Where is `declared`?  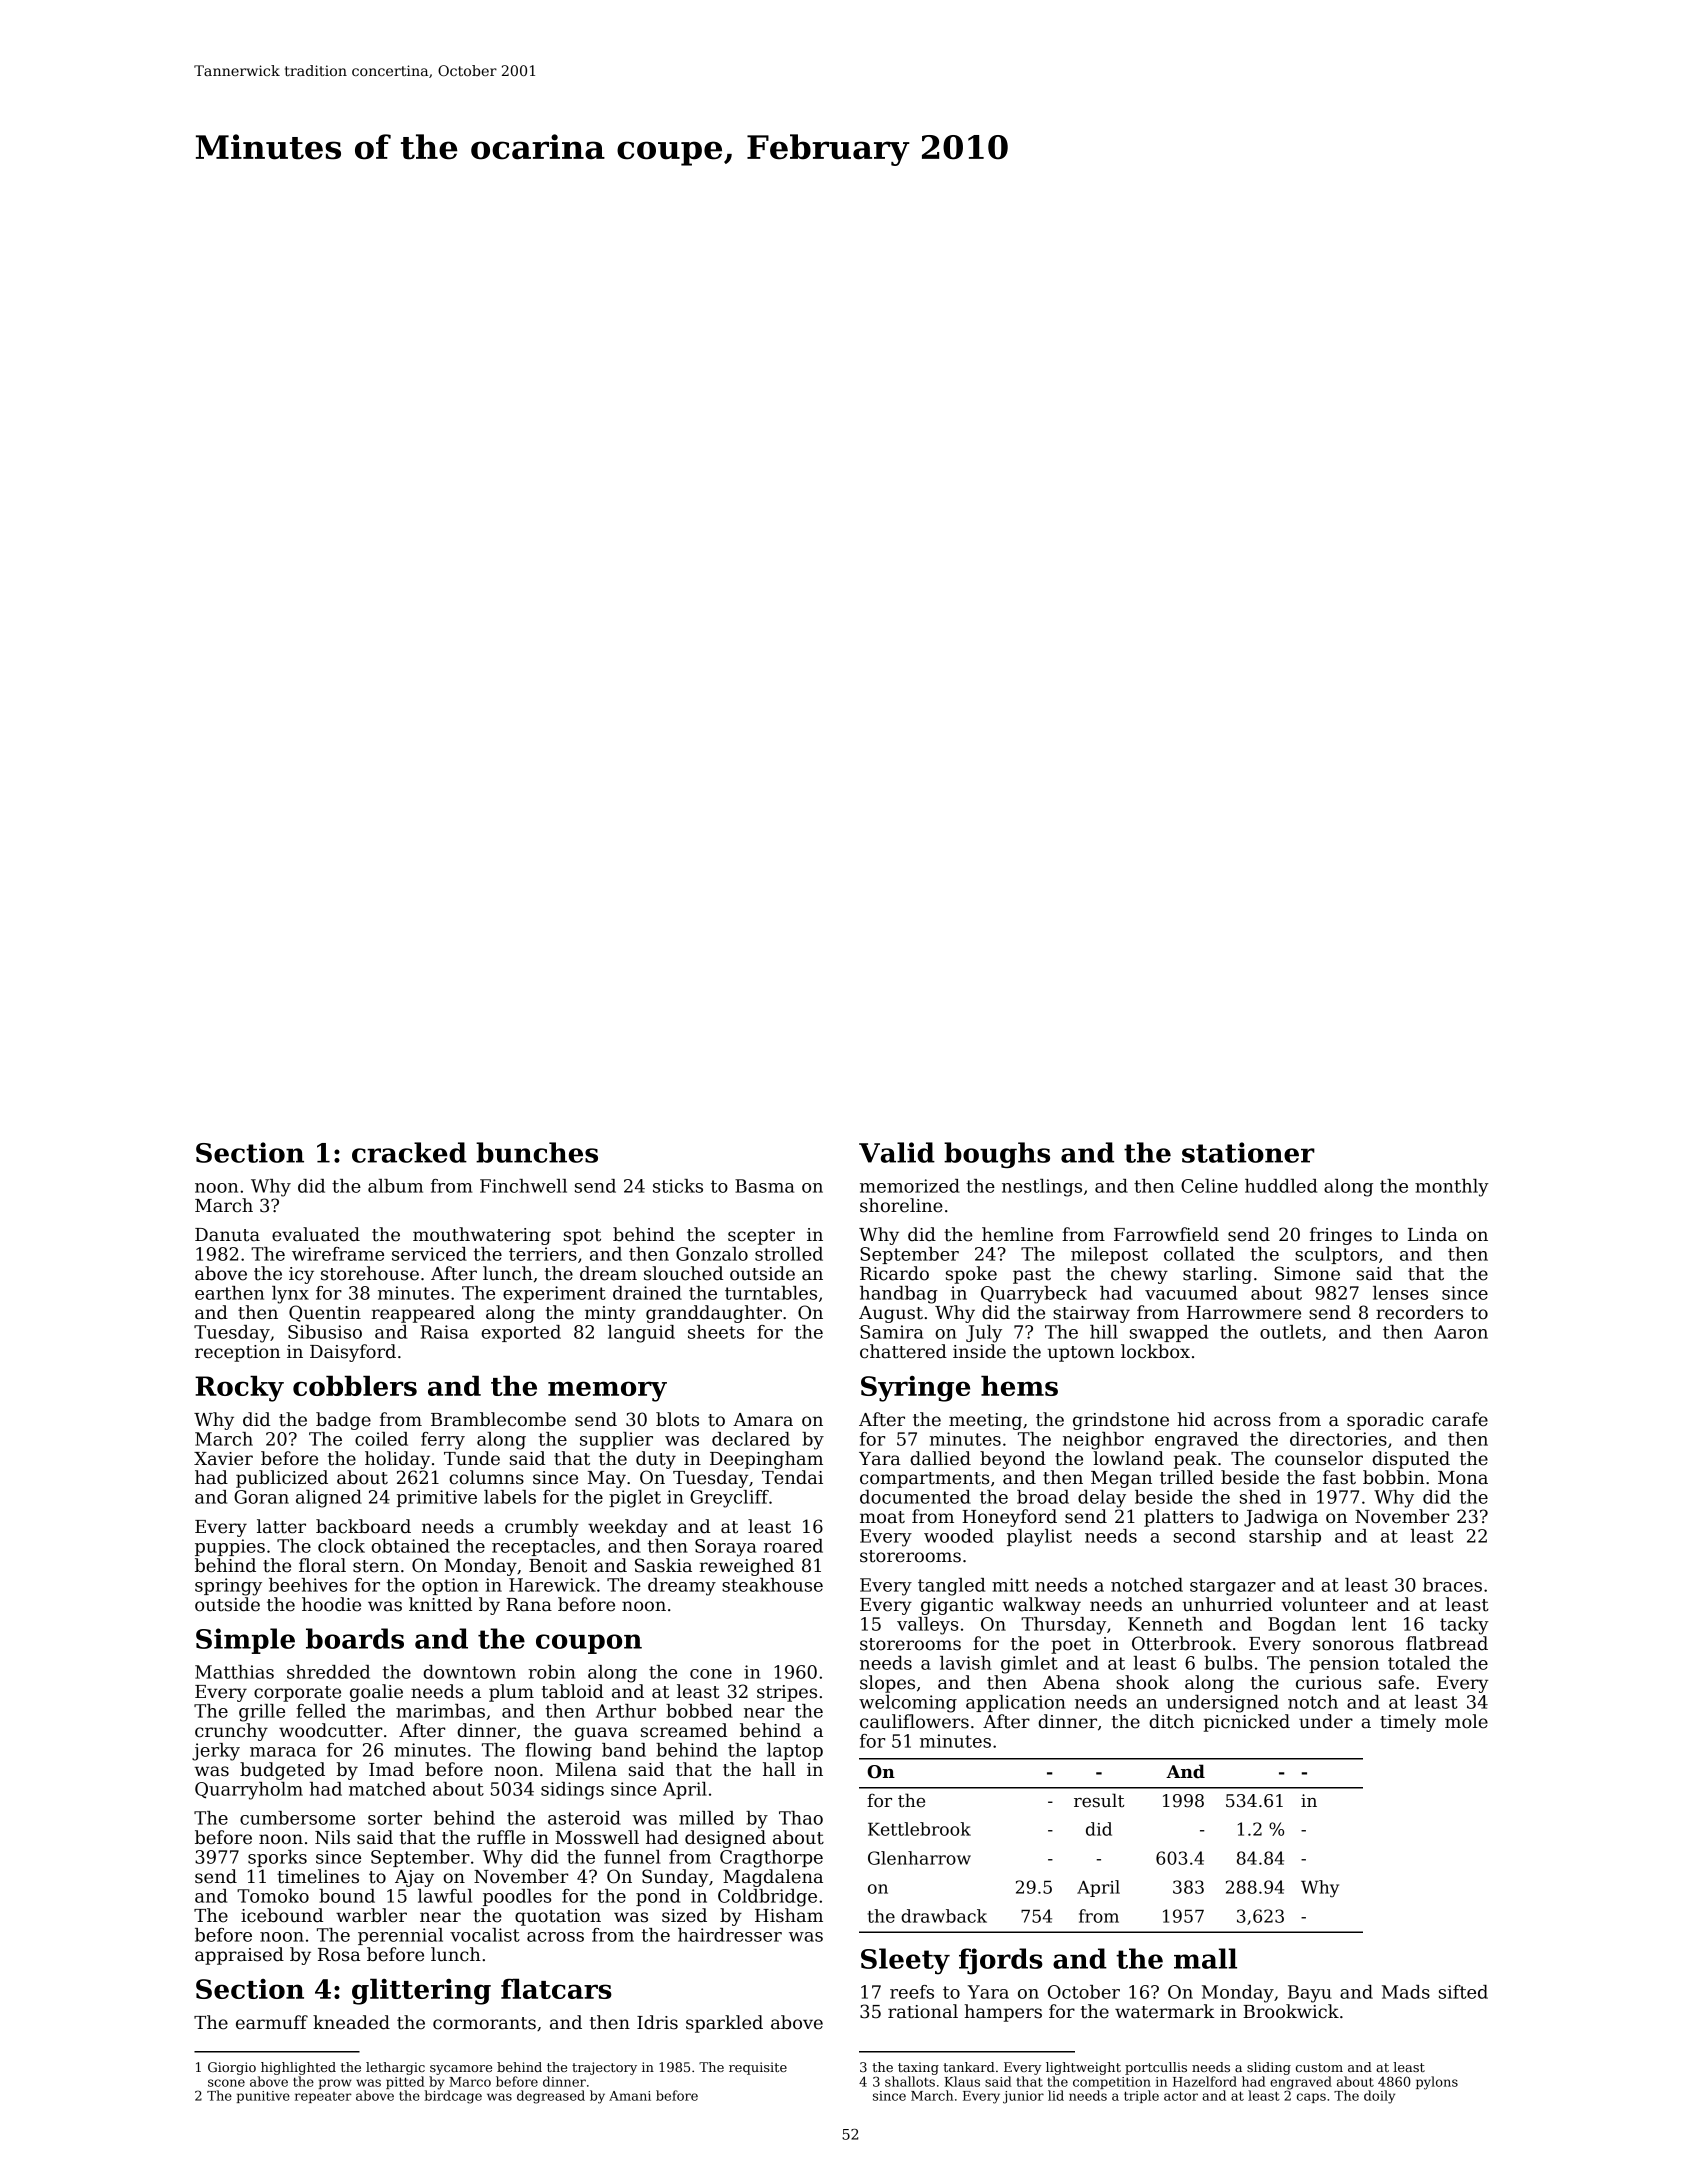 declared is located at coordinates (751, 1439).
